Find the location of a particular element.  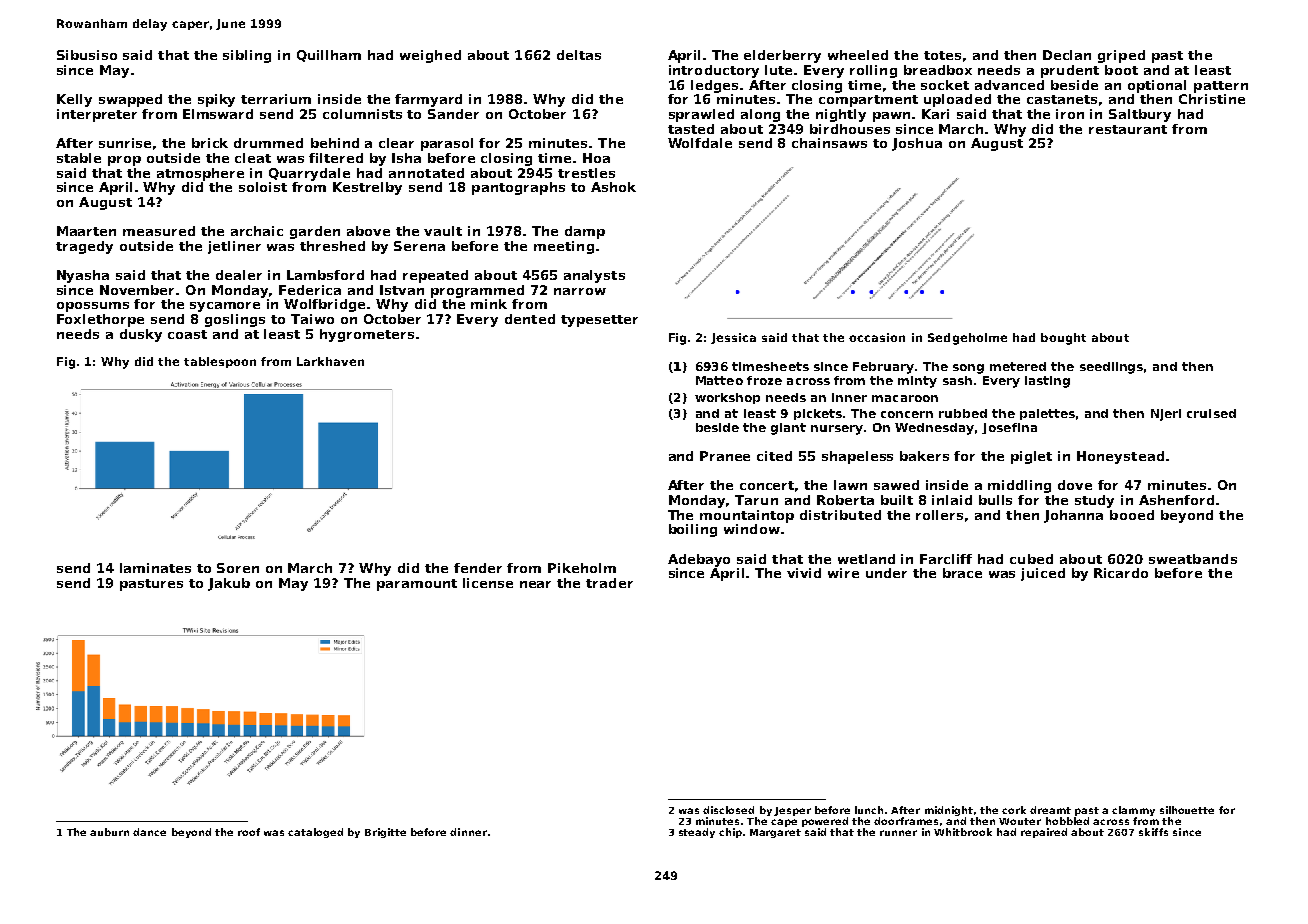

sweatbands is located at coordinates (1193, 559).
